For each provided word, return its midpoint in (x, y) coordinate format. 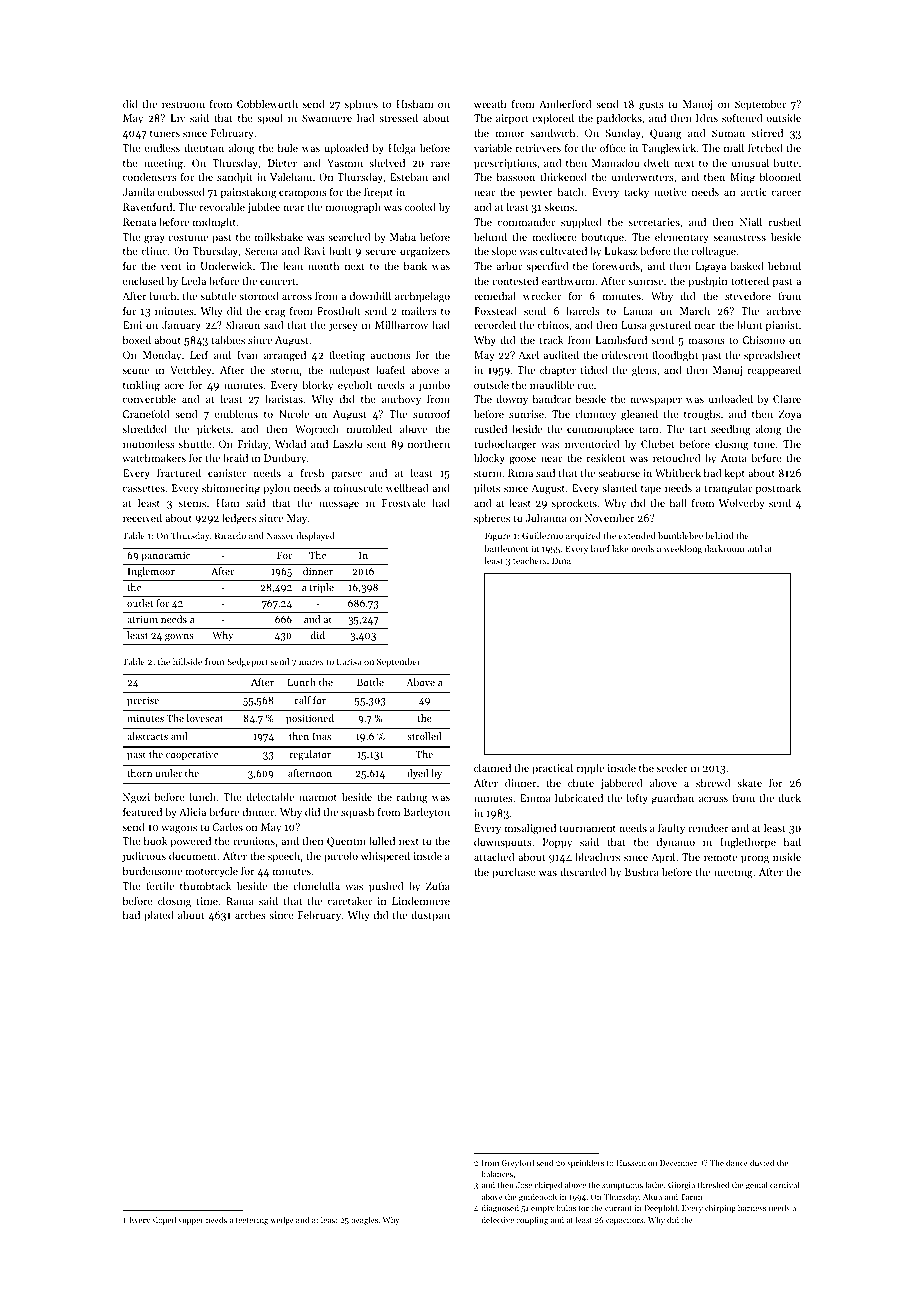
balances (497, 1173)
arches (250, 915)
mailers (419, 310)
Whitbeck (678, 472)
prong (755, 859)
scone (136, 371)
